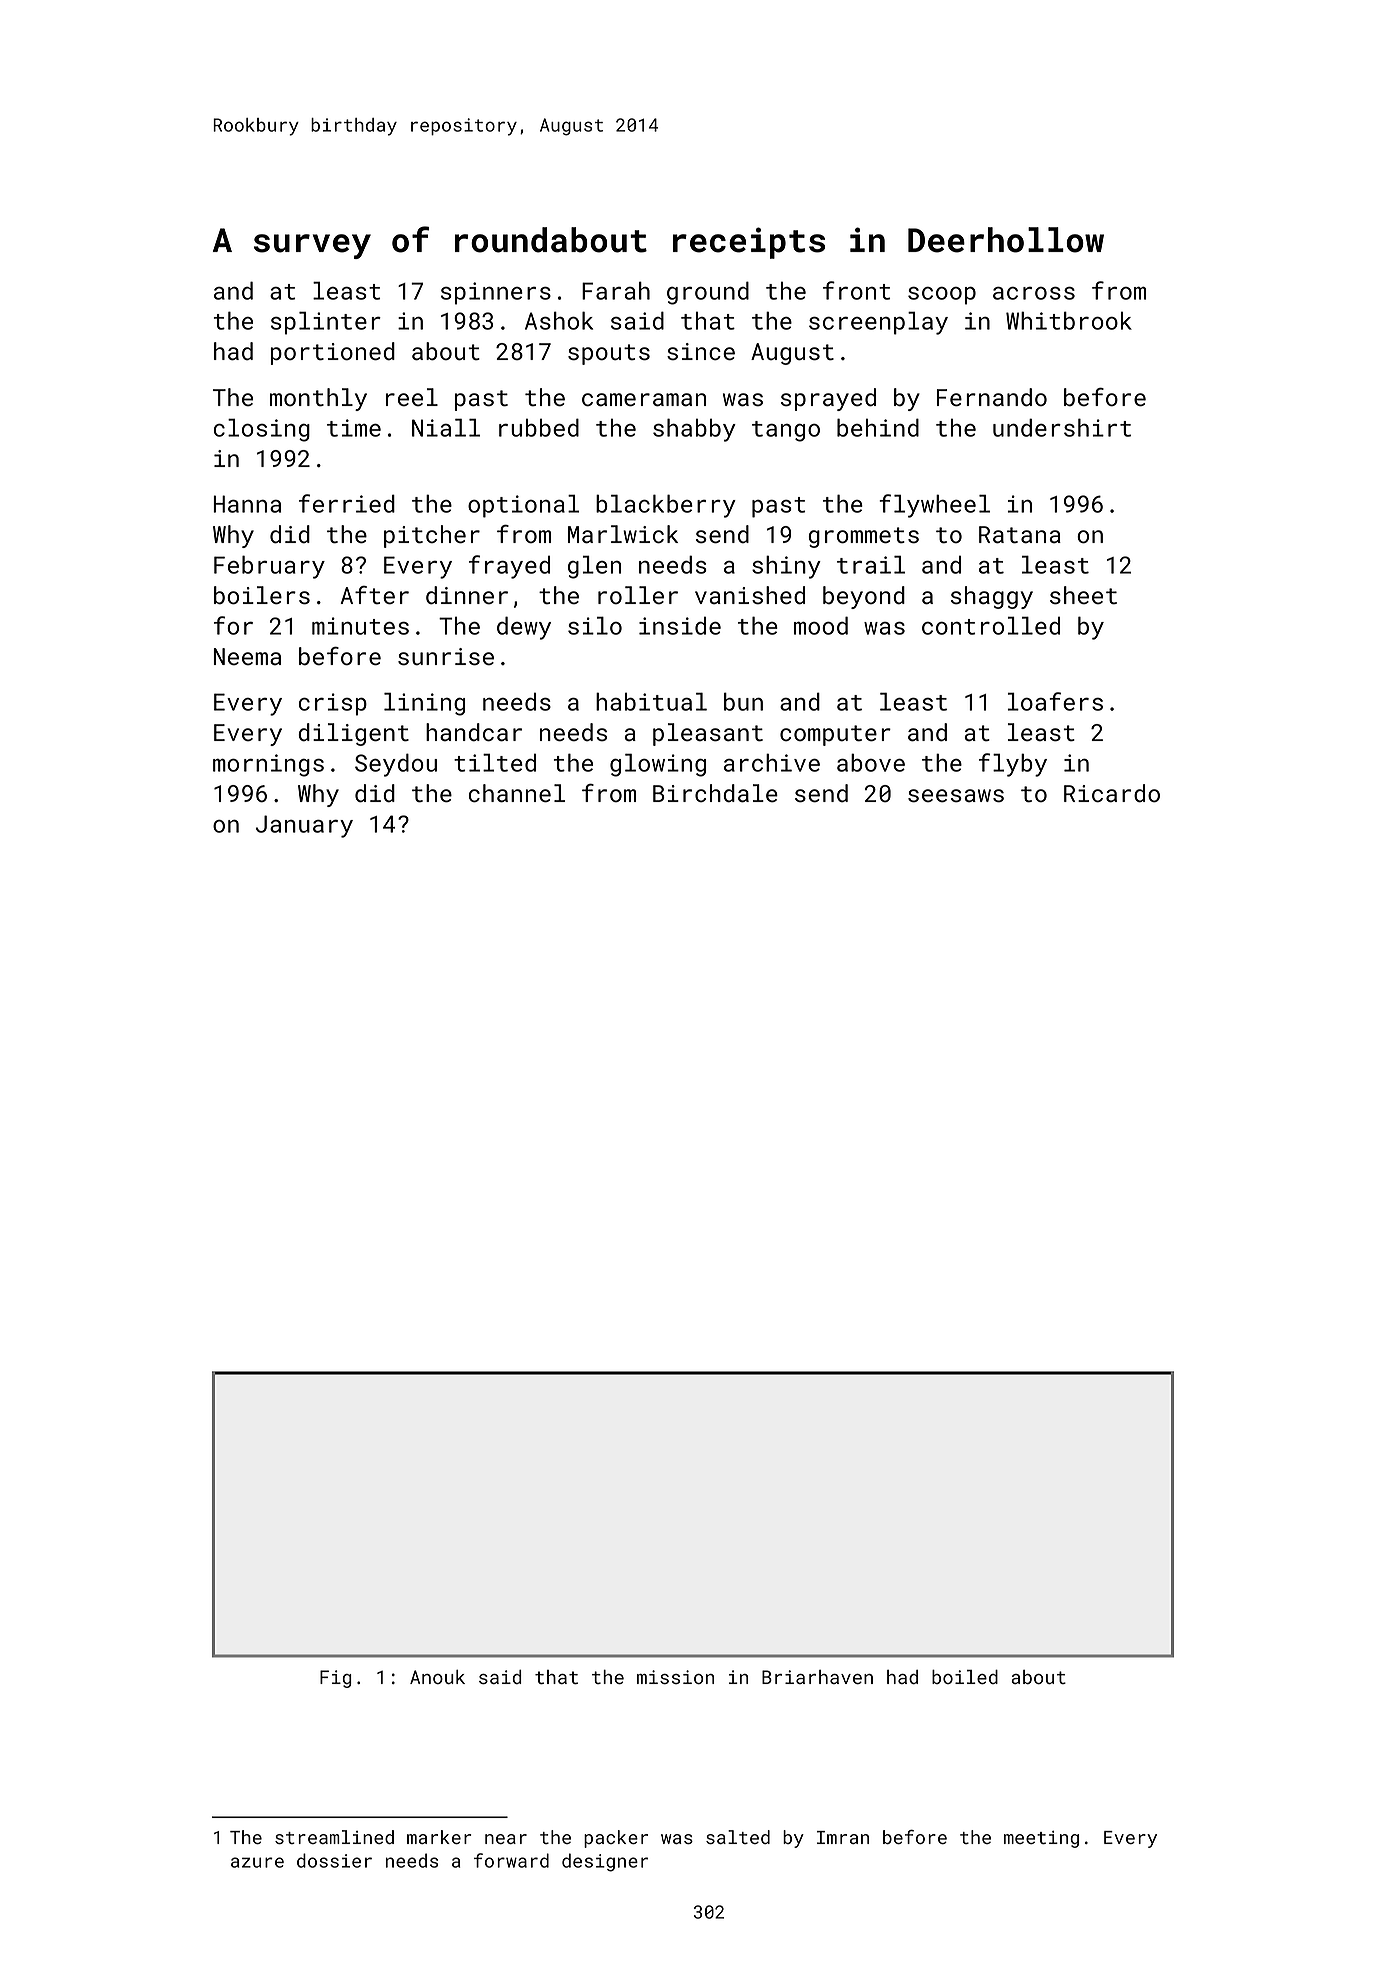 The width and height of the screenshot is (1386, 1969). What do you see at coordinates (304, 826) in the screenshot?
I see `January` at bounding box center [304, 826].
